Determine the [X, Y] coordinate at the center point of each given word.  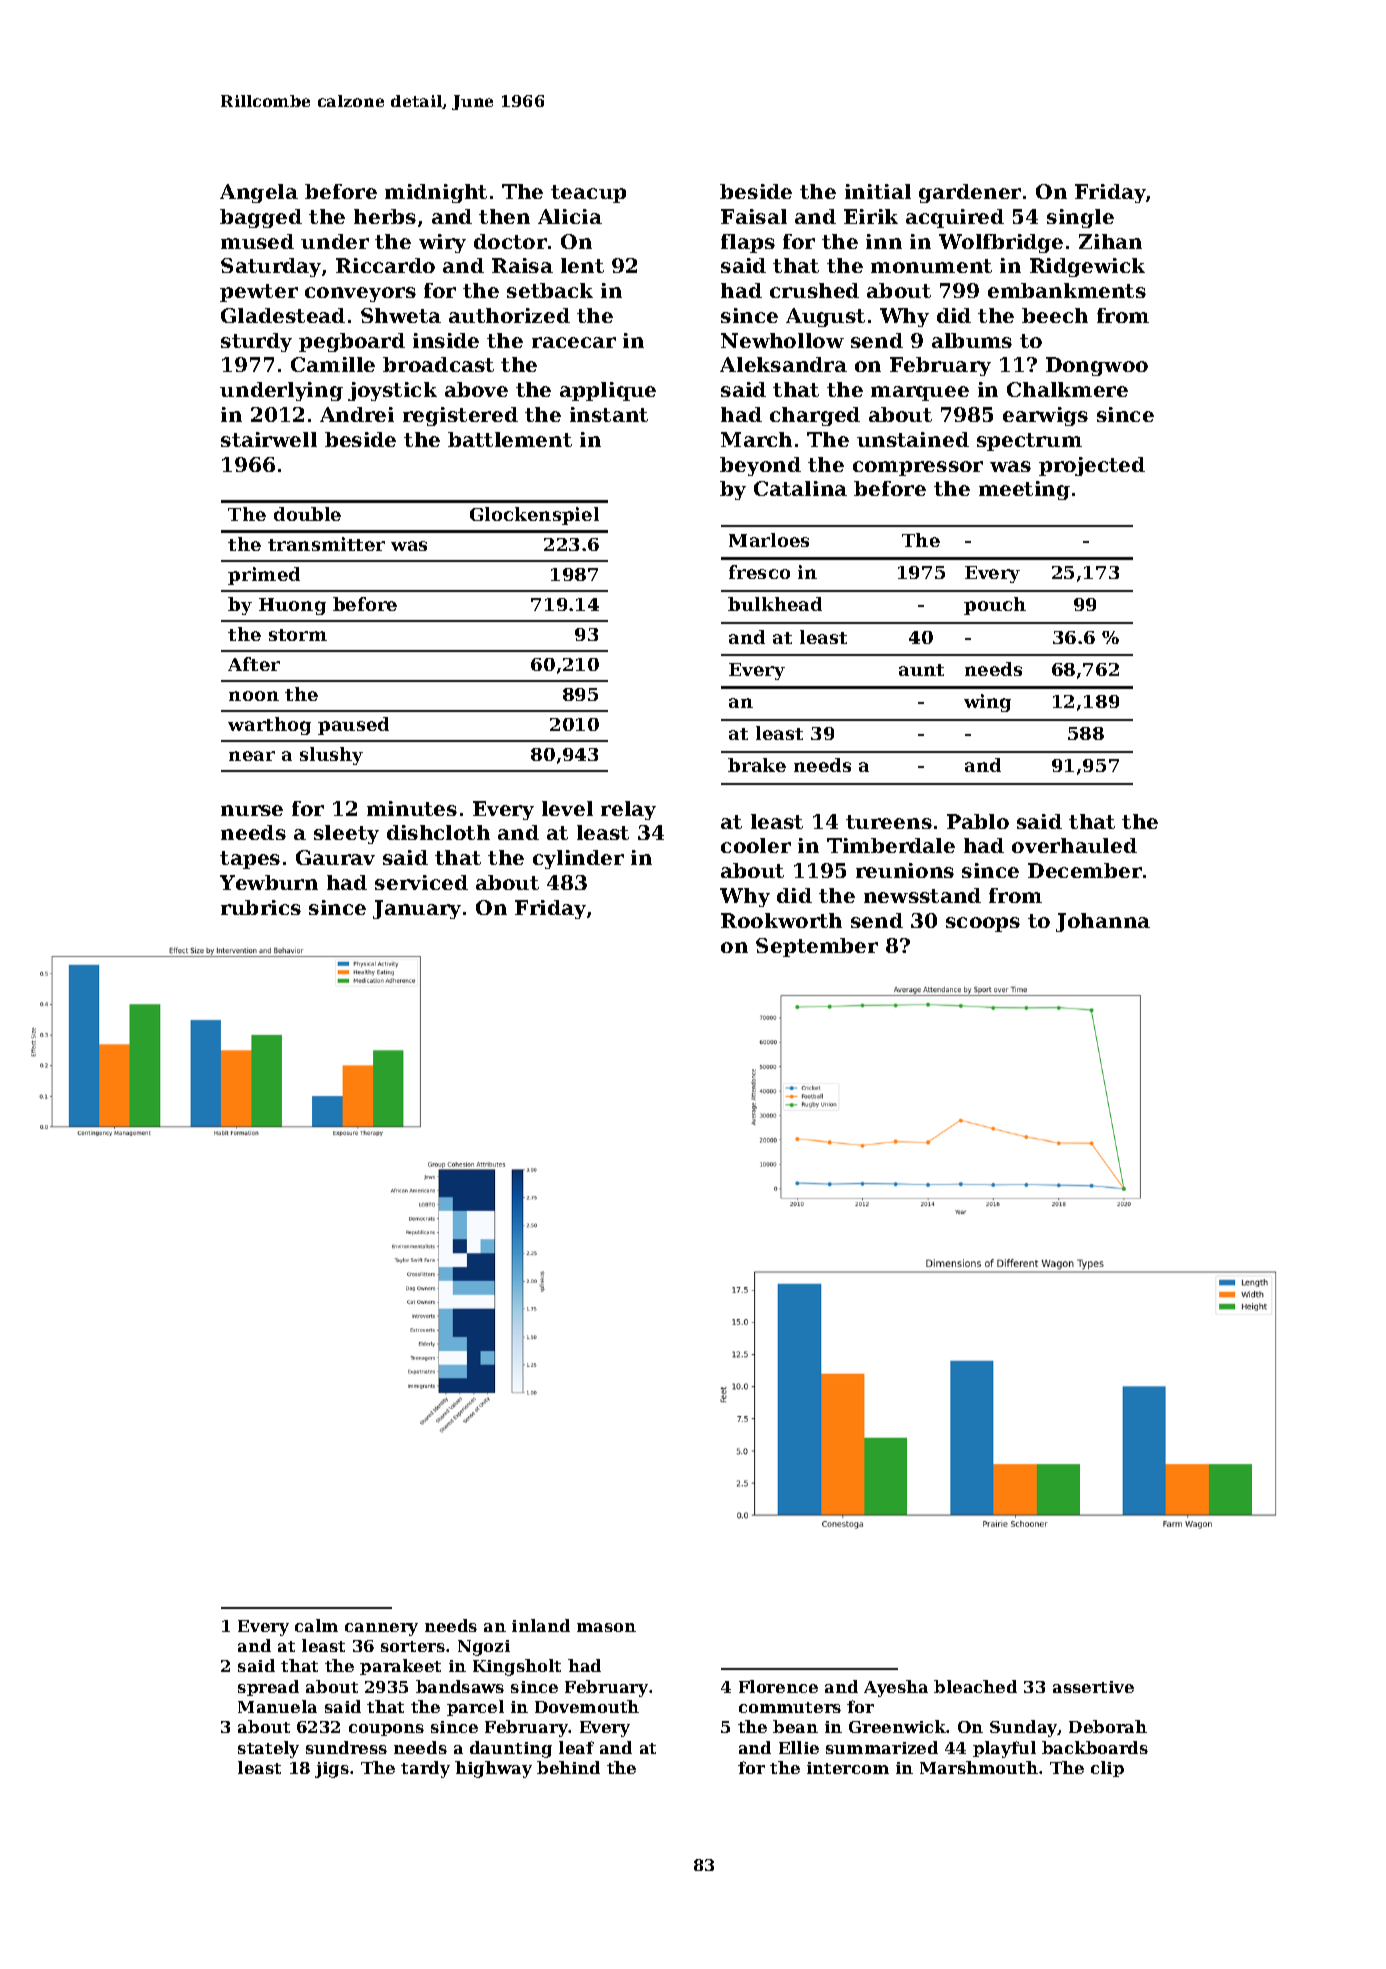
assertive [1093, 1687]
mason [606, 1627]
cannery [381, 1629]
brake [757, 765]
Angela [259, 193]
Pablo [978, 821]
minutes [412, 808]
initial [878, 191]
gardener [970, 193]
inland [541, 1625]
